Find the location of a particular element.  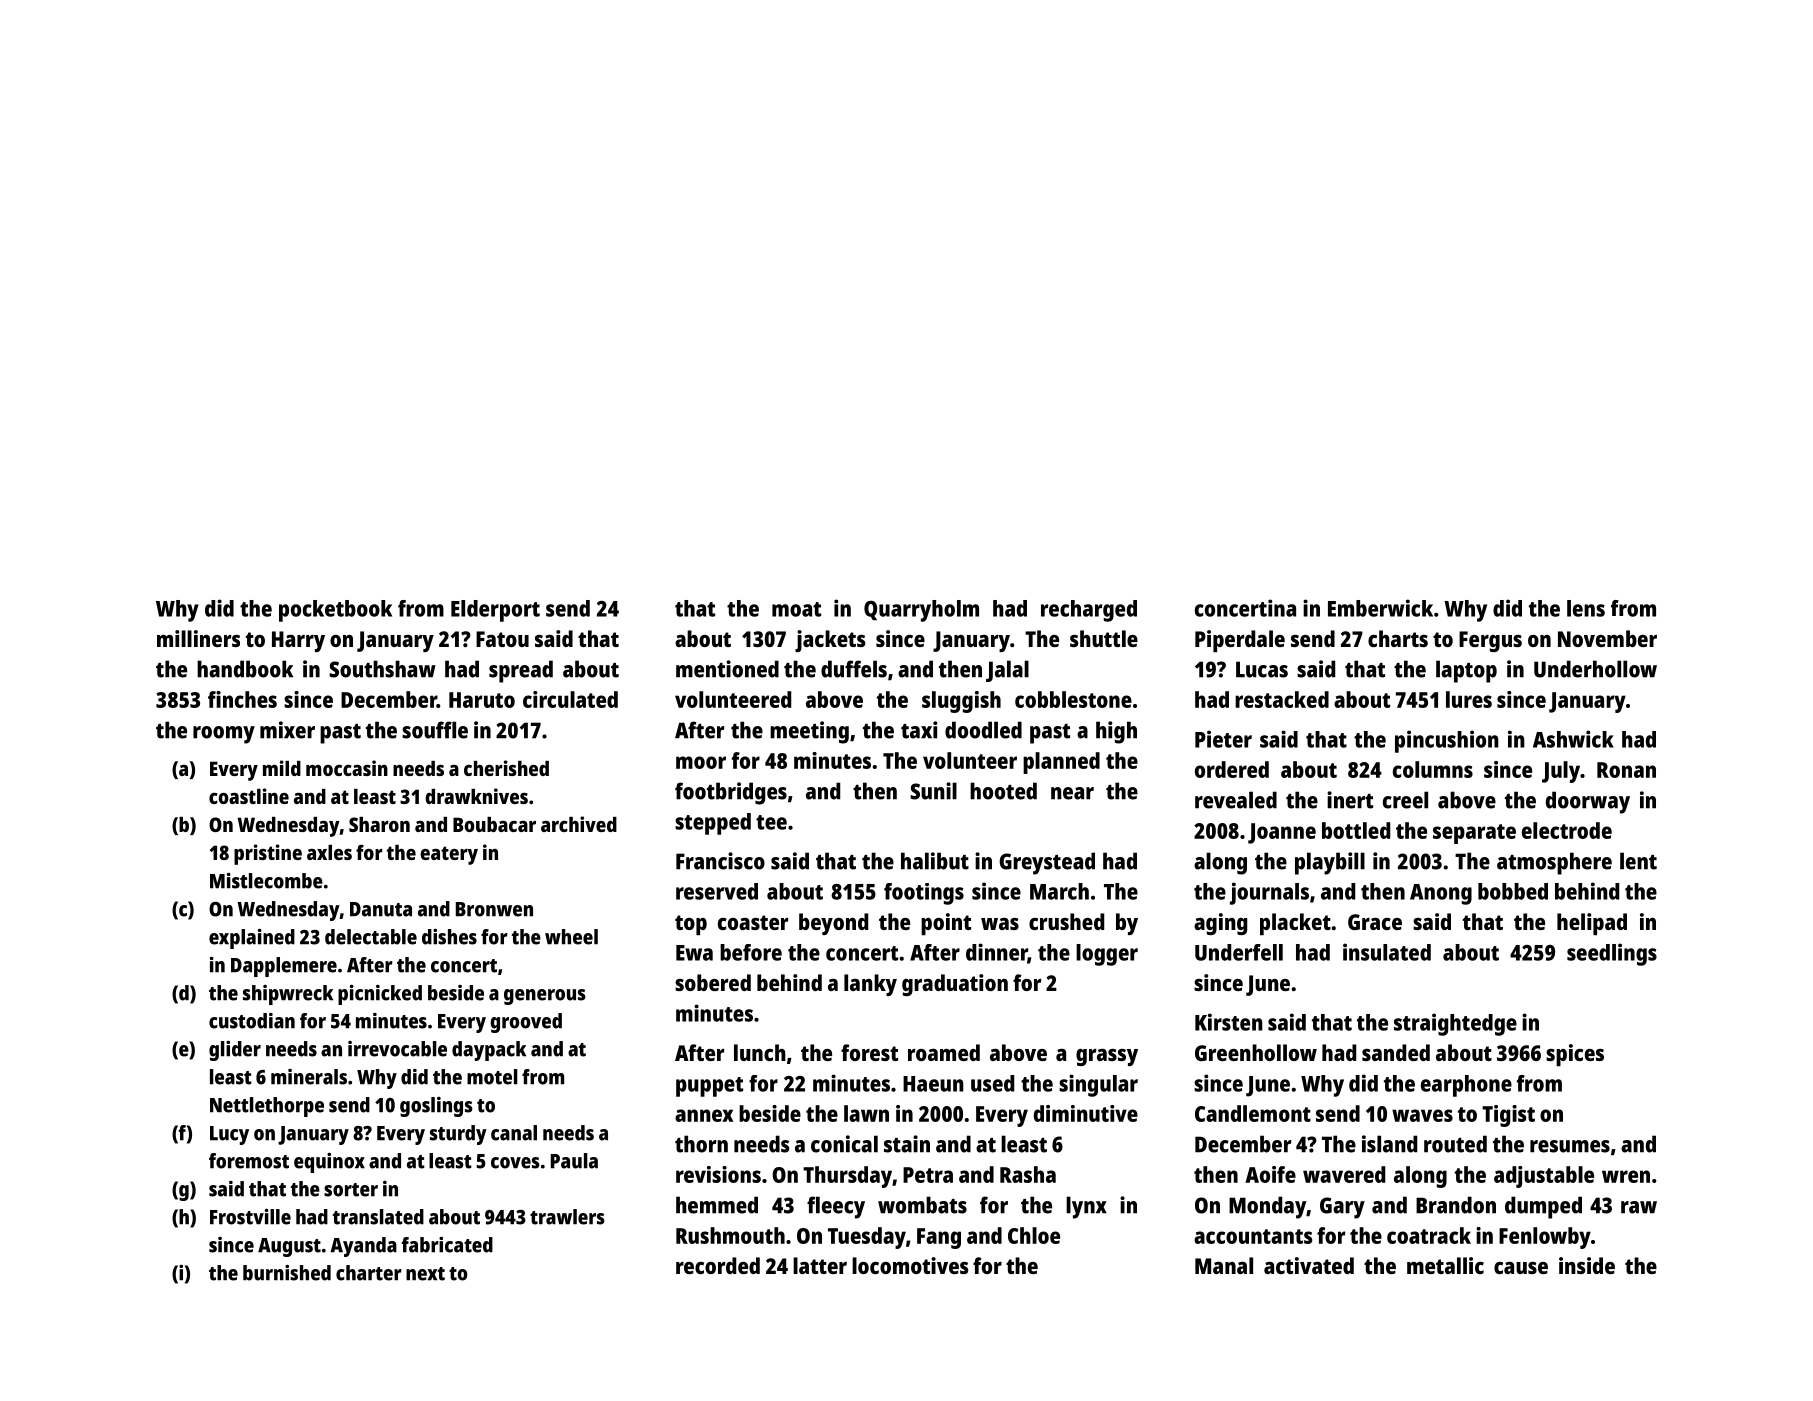

Tigist is located at coordinates (1508, 1116).
